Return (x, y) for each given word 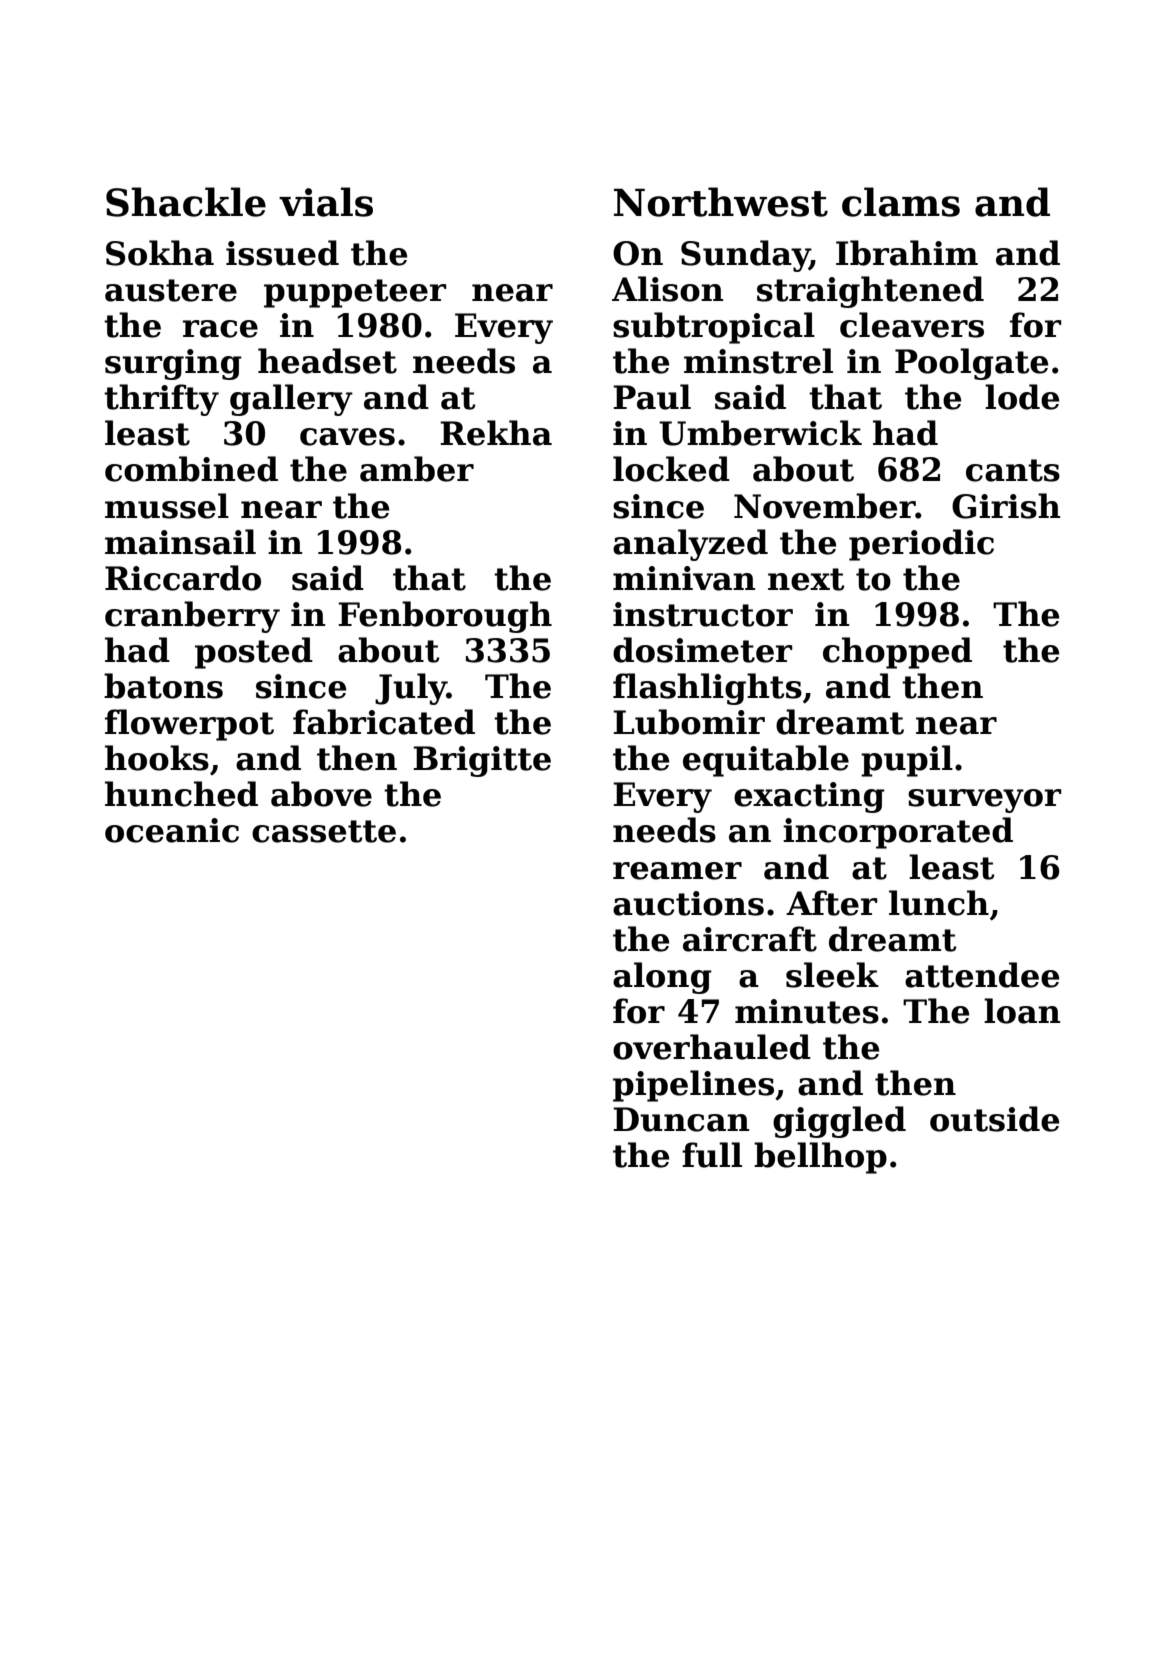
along (662, 978)
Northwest (721, 202)
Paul (652, 397)
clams (901, 202)
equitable (766, 761)
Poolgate (971, 364)
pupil (907, 761)
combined (191, 469)
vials (326, 202)
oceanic (172, 830)
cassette (324, 831)
